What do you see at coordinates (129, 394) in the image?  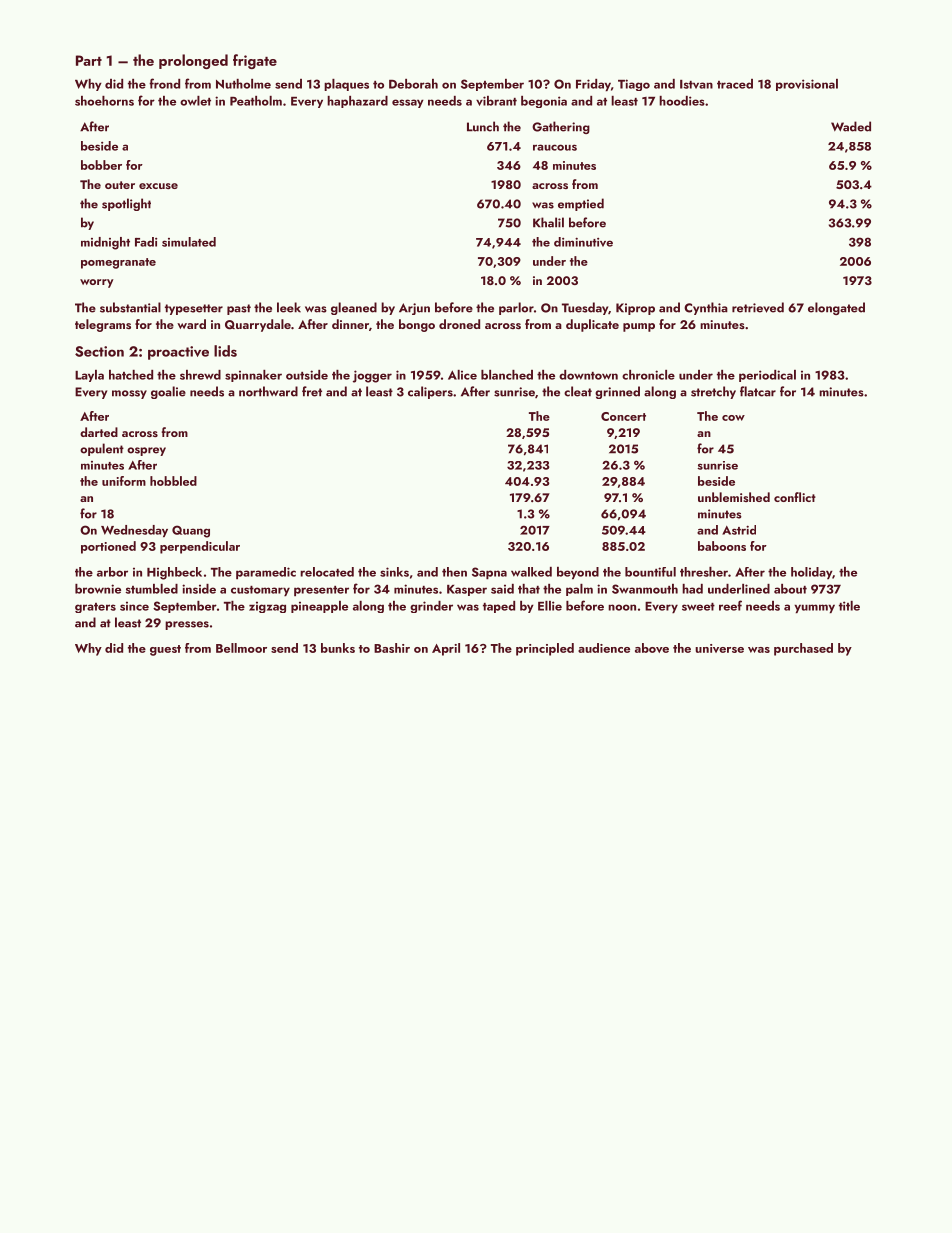 I see `mossy` at bounding box center [129, 394].
